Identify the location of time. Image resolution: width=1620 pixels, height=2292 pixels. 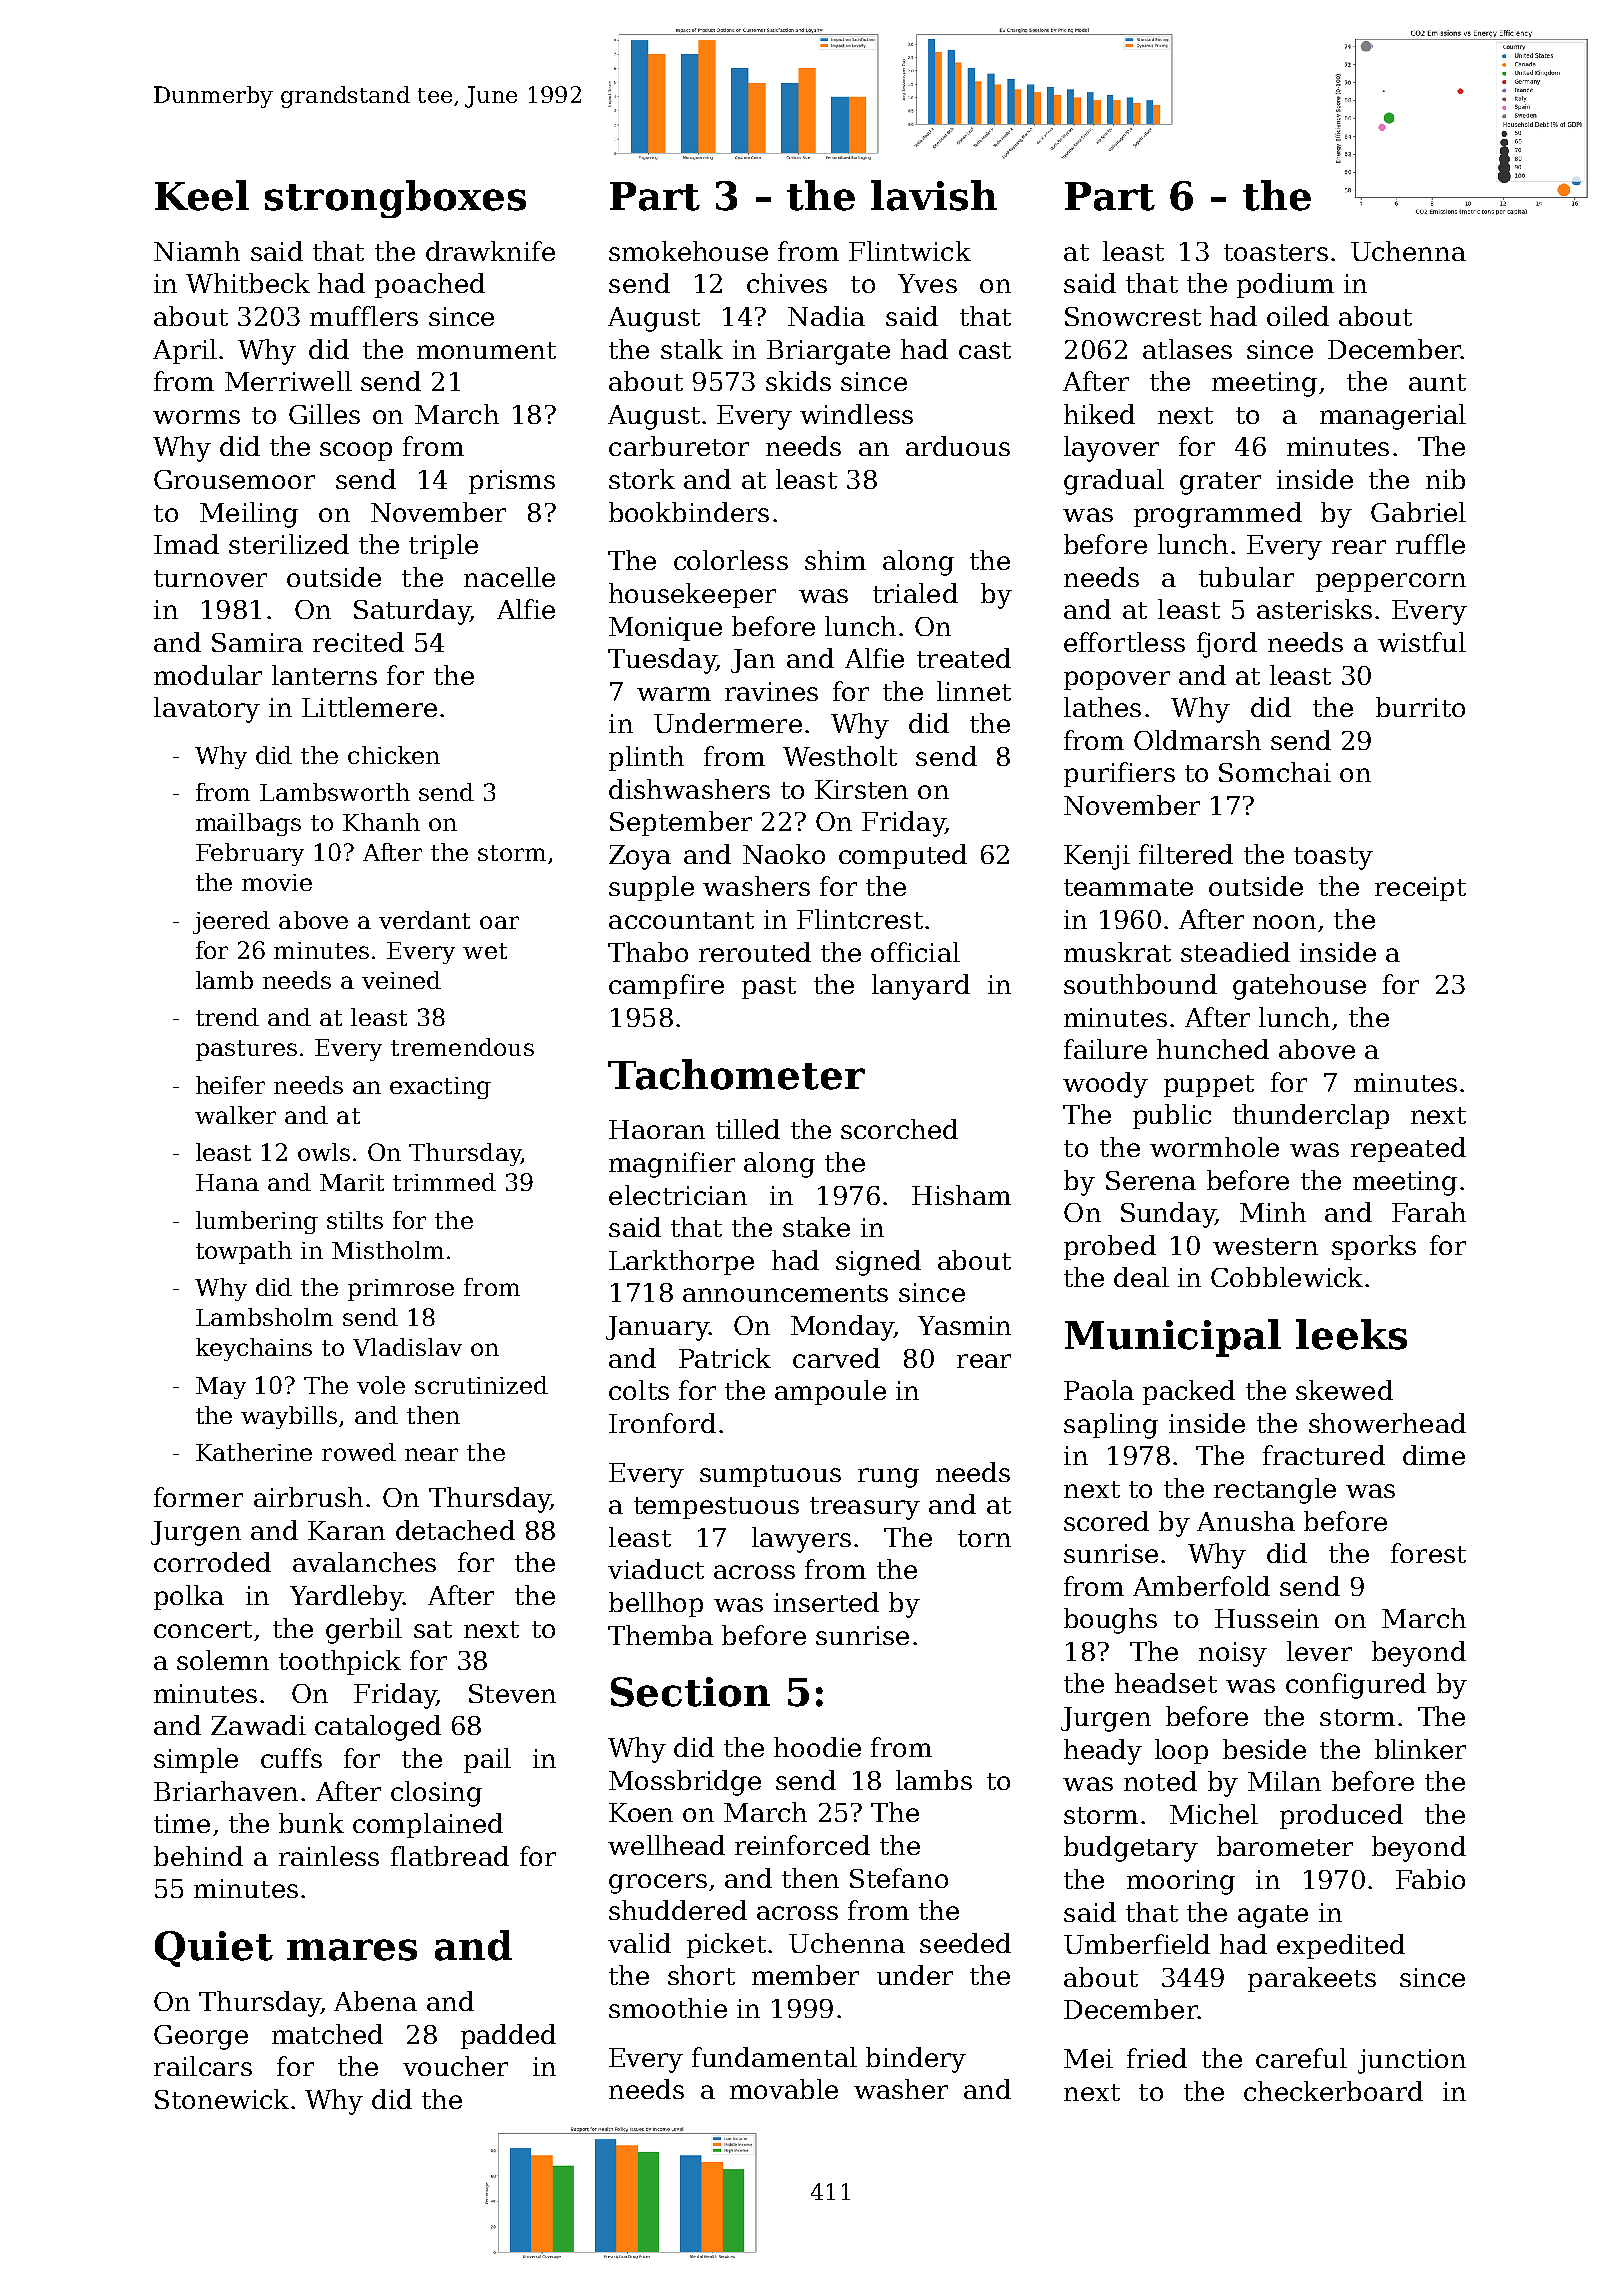
(182, 1823).
